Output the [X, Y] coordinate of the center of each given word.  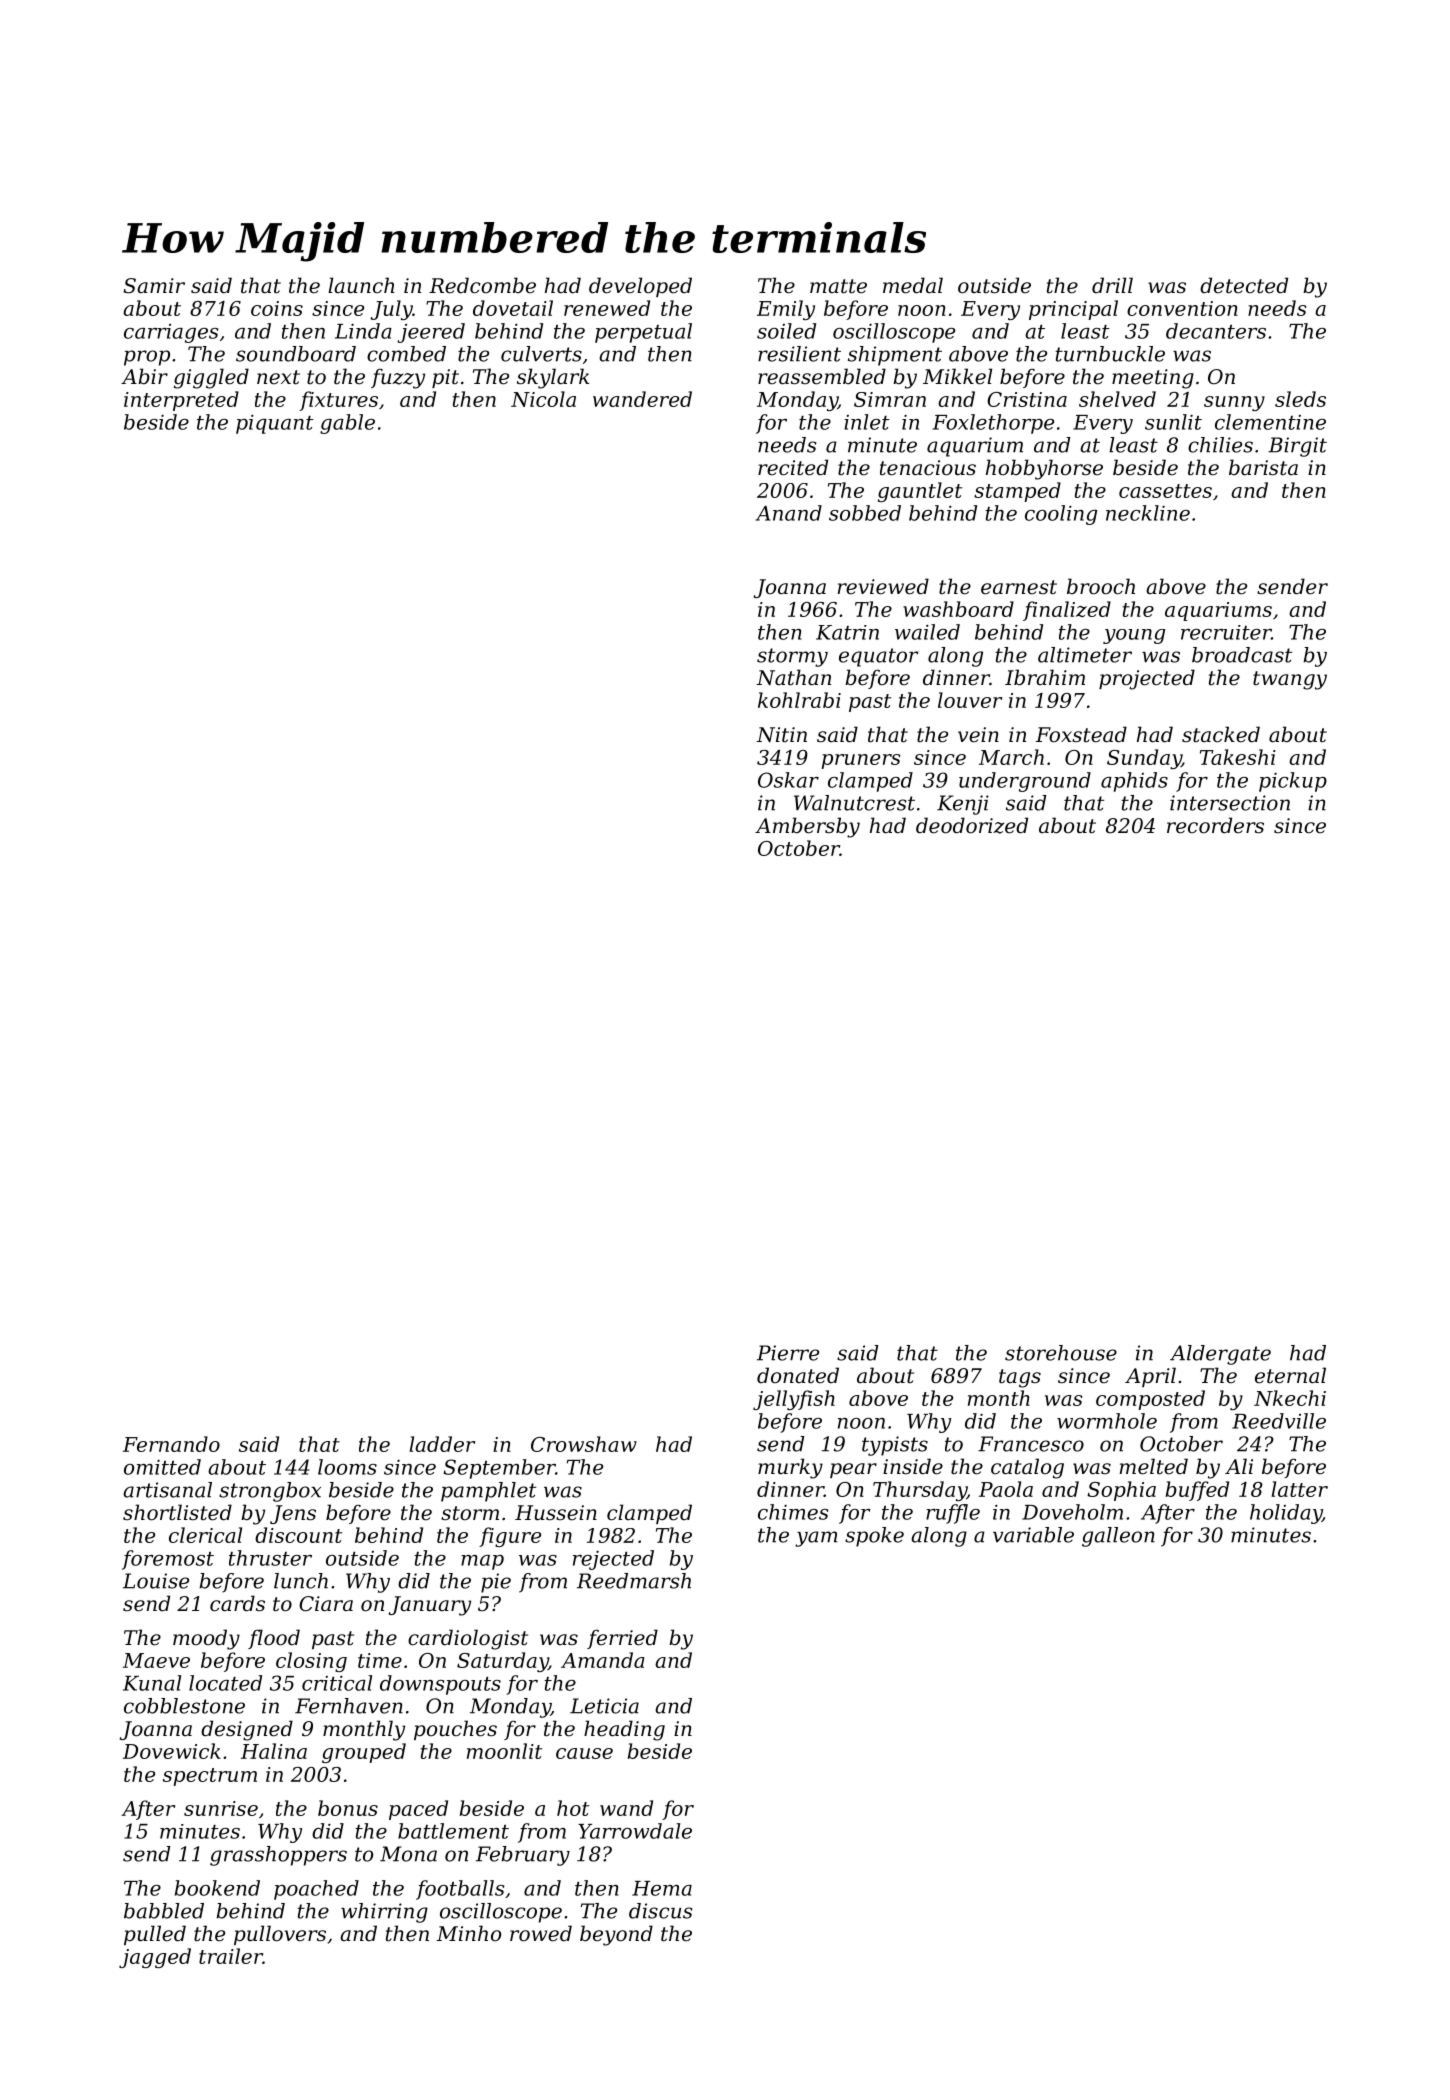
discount [298, 1535]
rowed [541, 1933]
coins [277, 308]
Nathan [793, 677]
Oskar [788, 780]
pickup [1293, 782]
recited [793, 467]
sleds [1300, 399]
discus [660, 1911]
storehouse [1061, 1353]
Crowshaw [584, 1444]
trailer [231, 1956]
